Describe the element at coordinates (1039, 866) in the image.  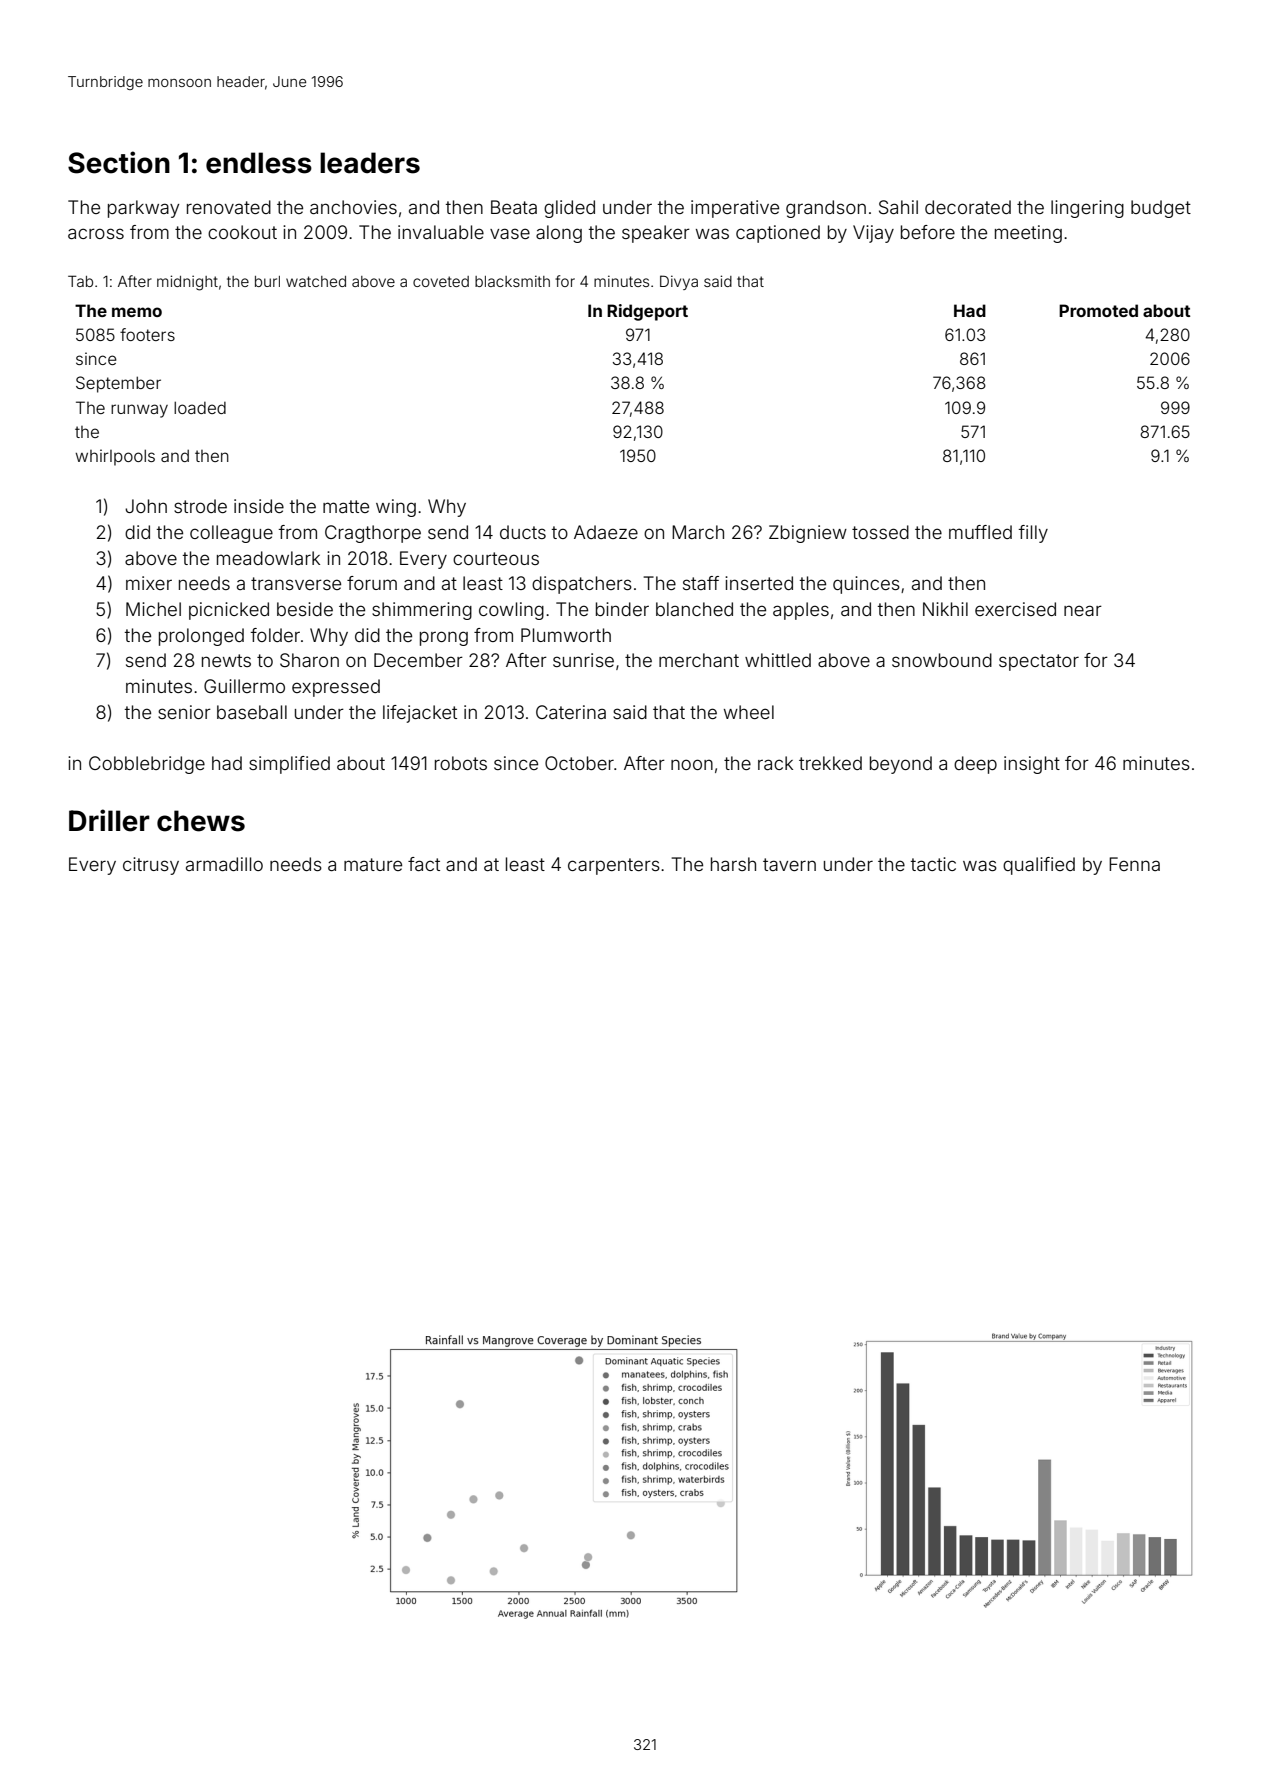
I see `qualified` at that location.
